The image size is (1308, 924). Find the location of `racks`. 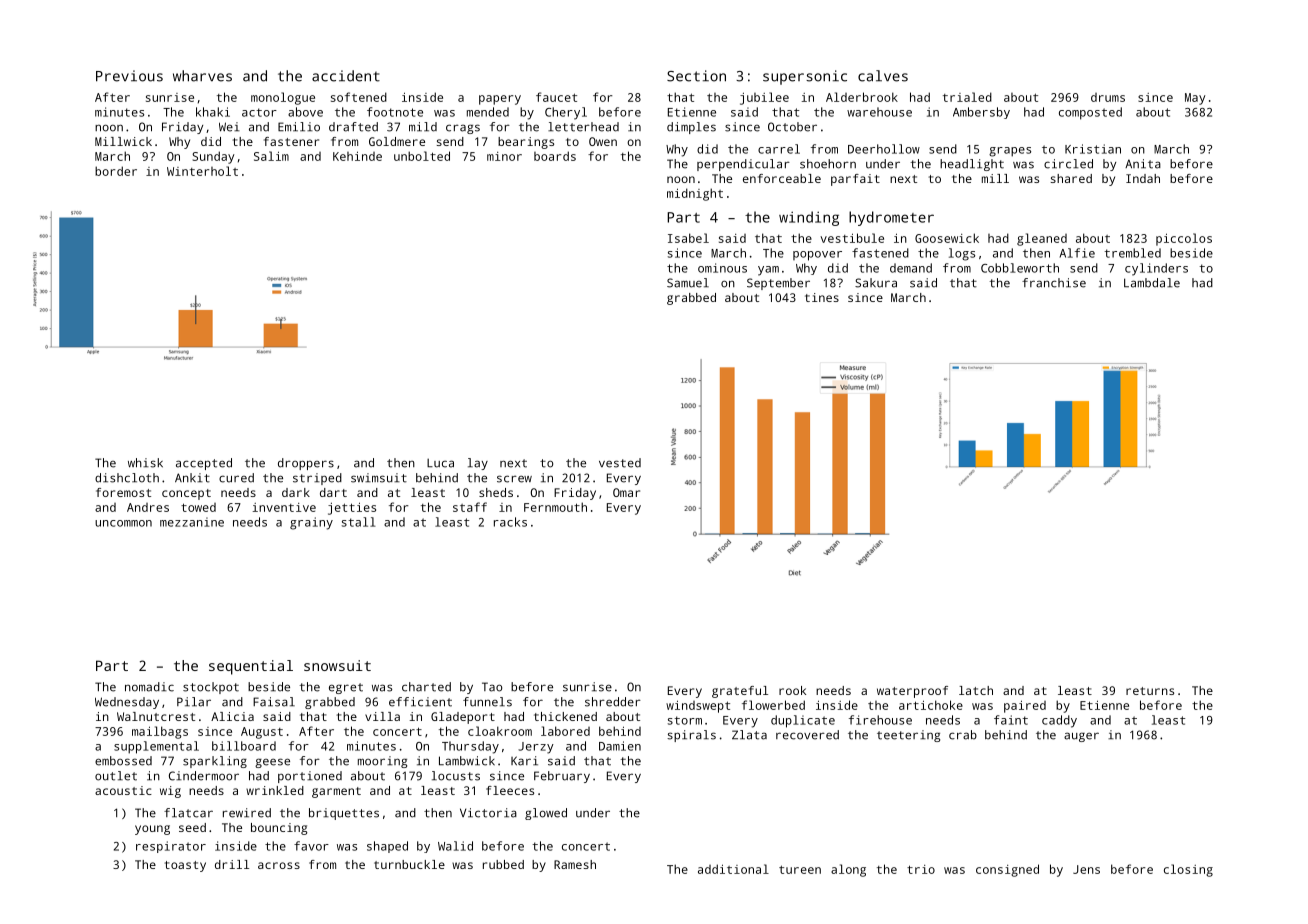

racks is located at coordinates (510, 522).
